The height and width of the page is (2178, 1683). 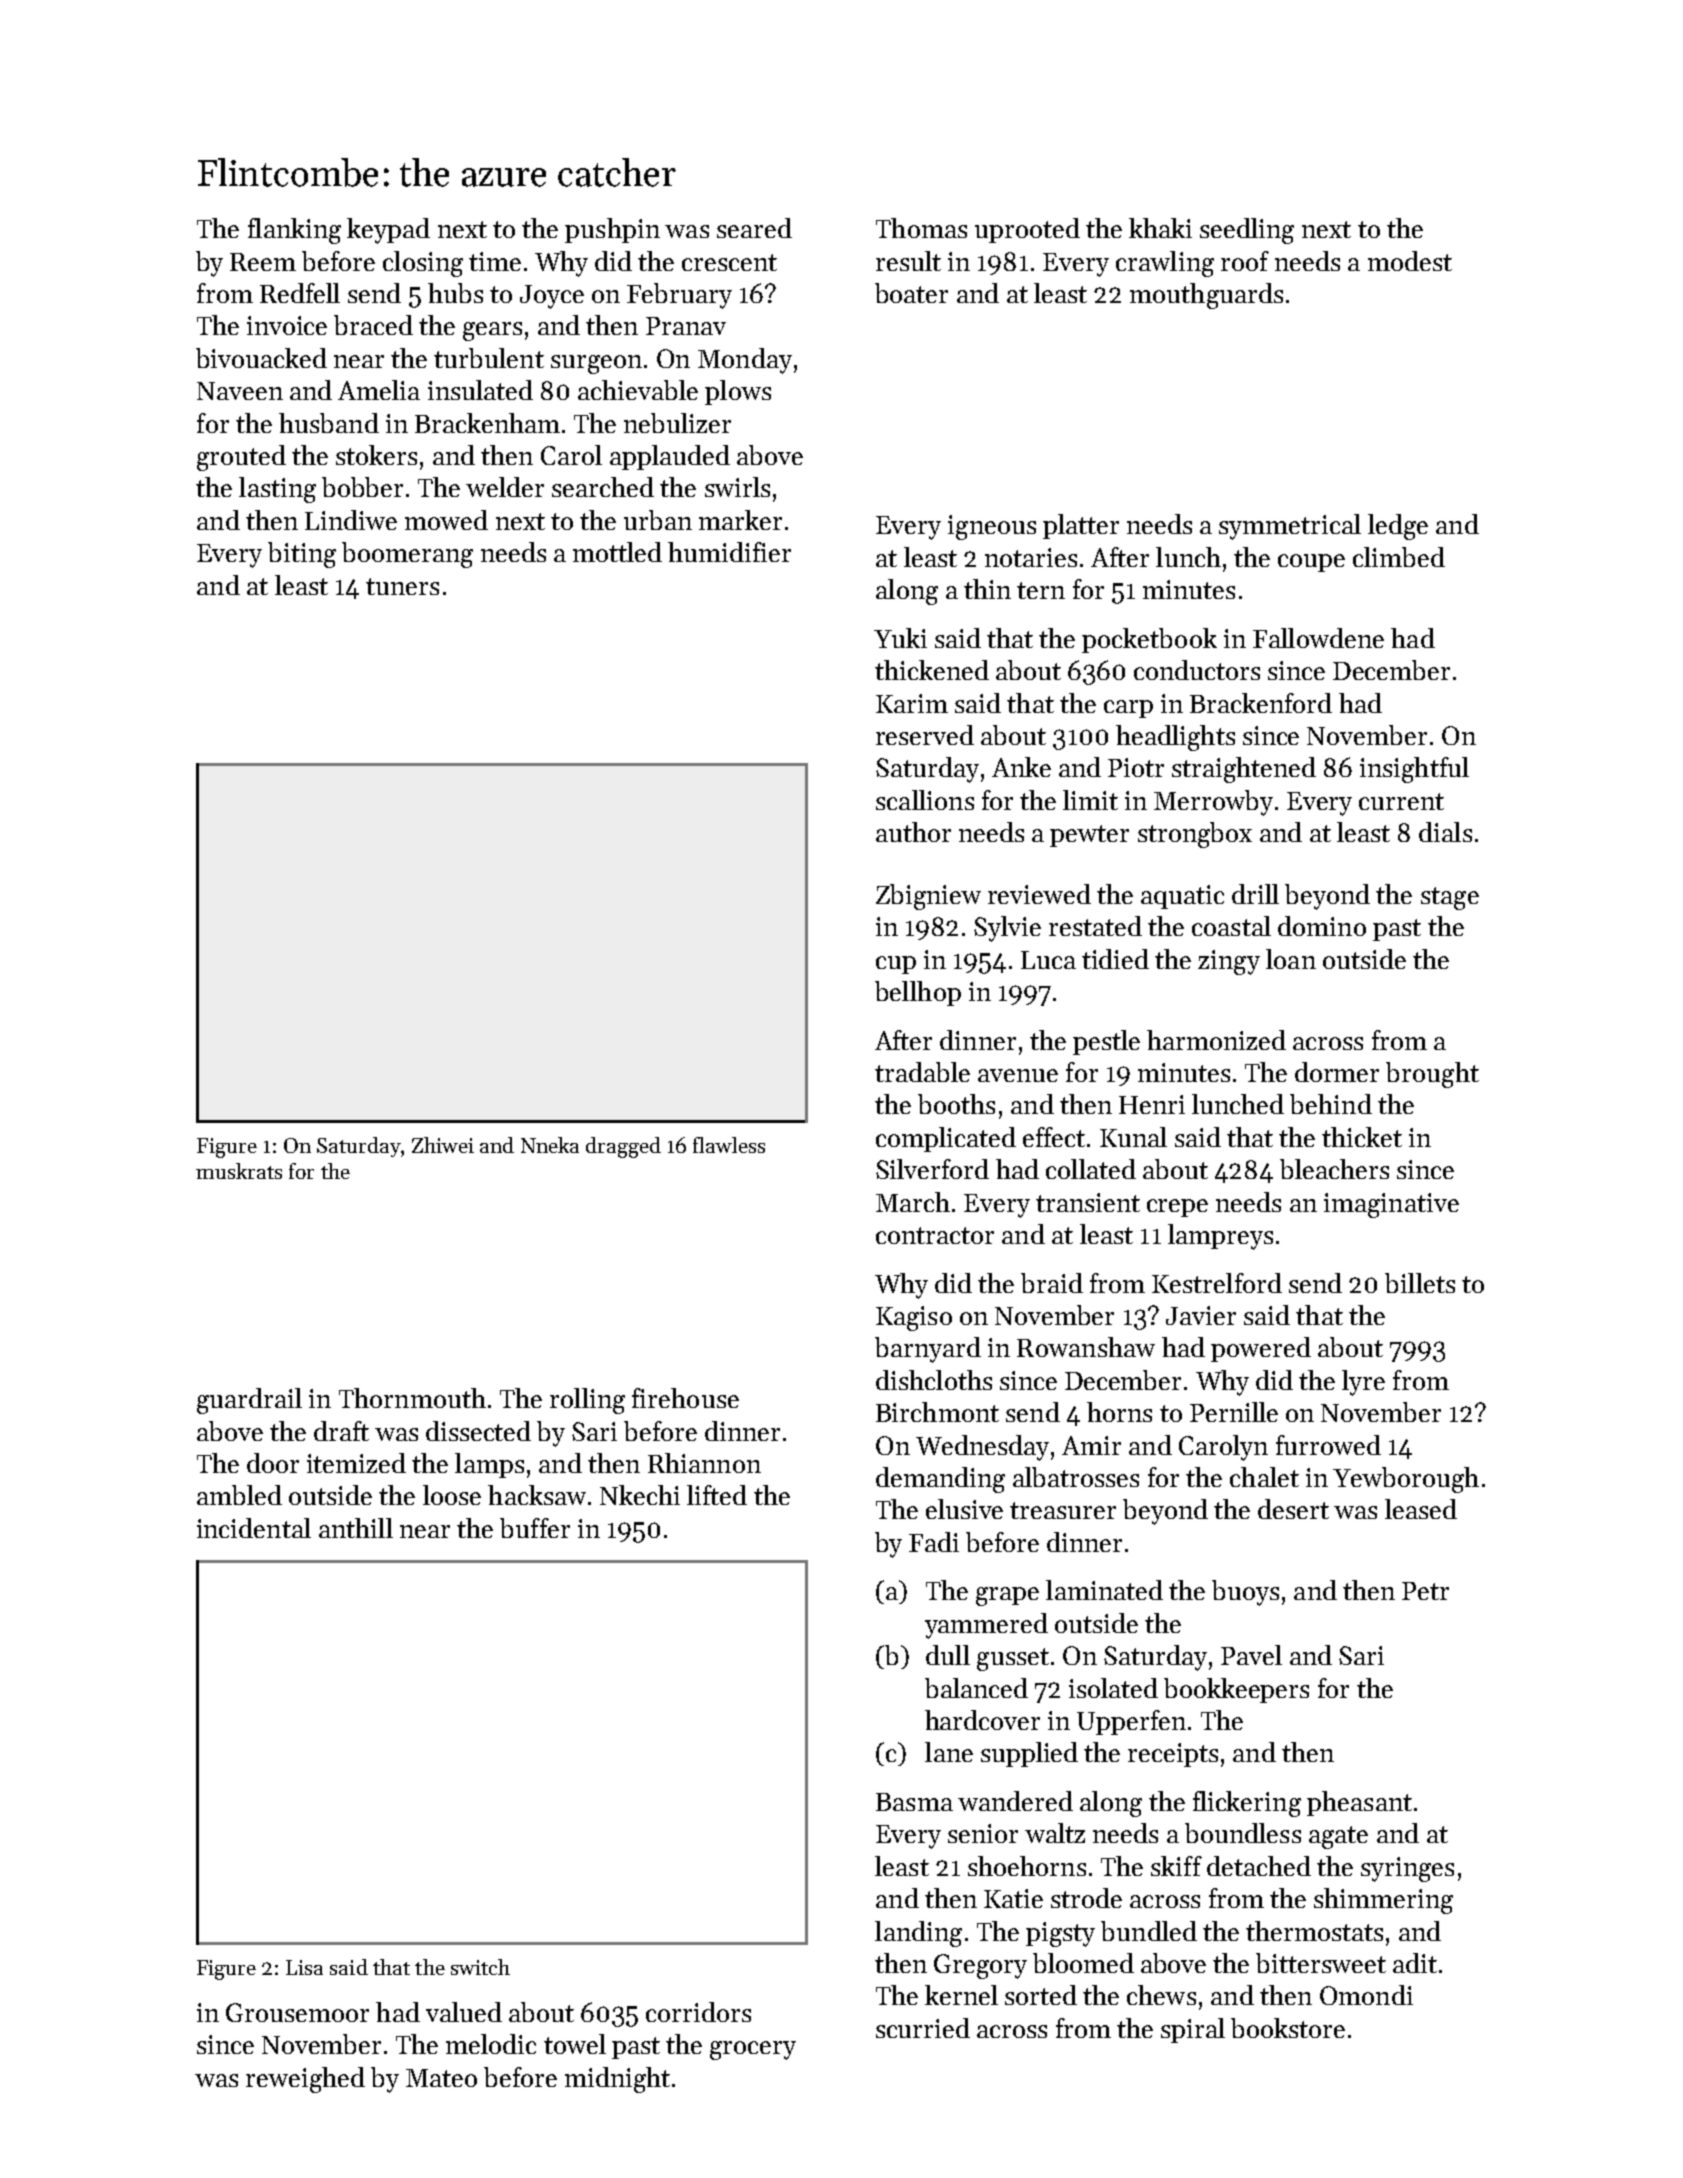 I want to click on guardrail, so click(x=249, y=1401).
